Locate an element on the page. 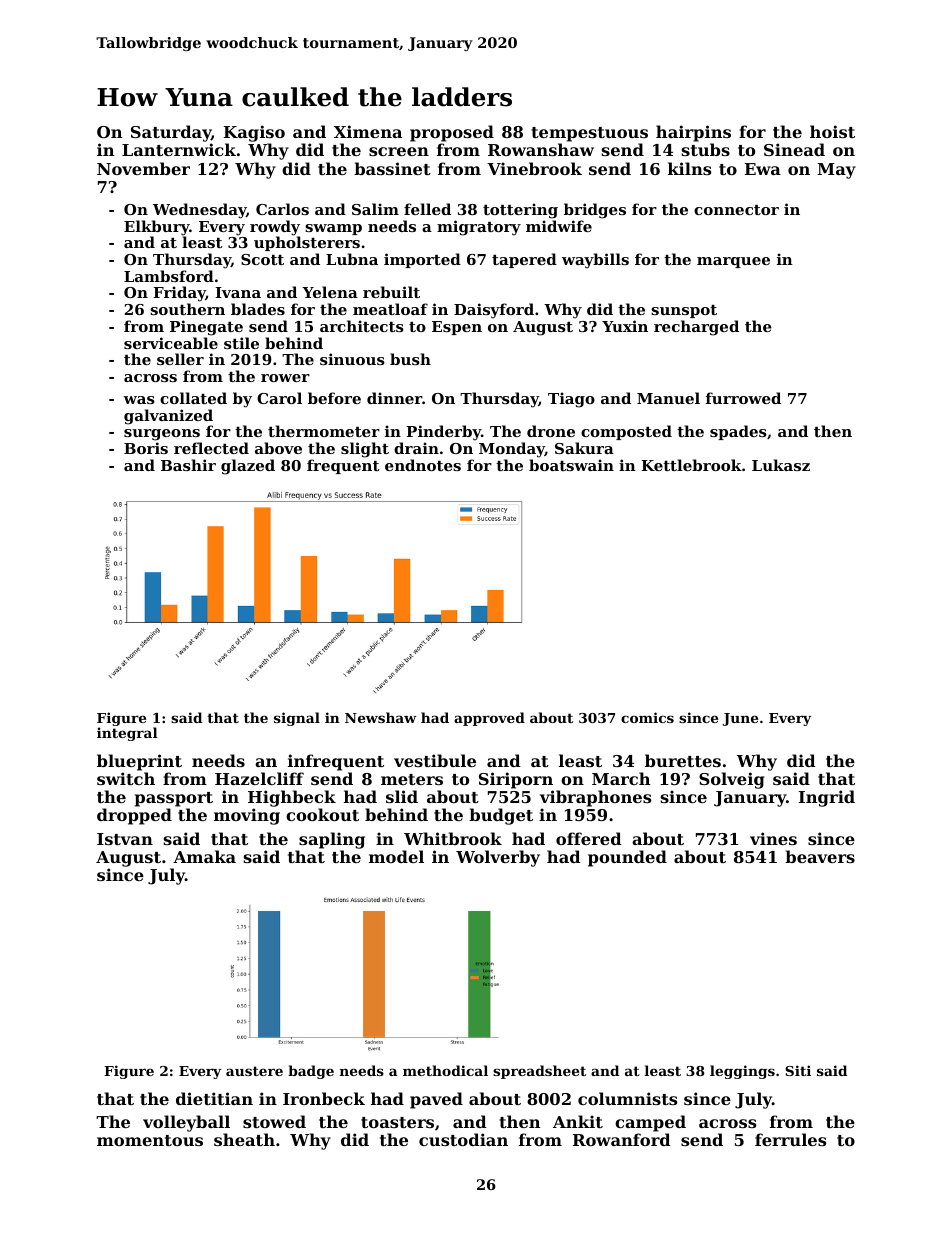 Image resolution: width=952 pixels, height=1233 pixels. Amaka is located at coordinates (204, 856).
